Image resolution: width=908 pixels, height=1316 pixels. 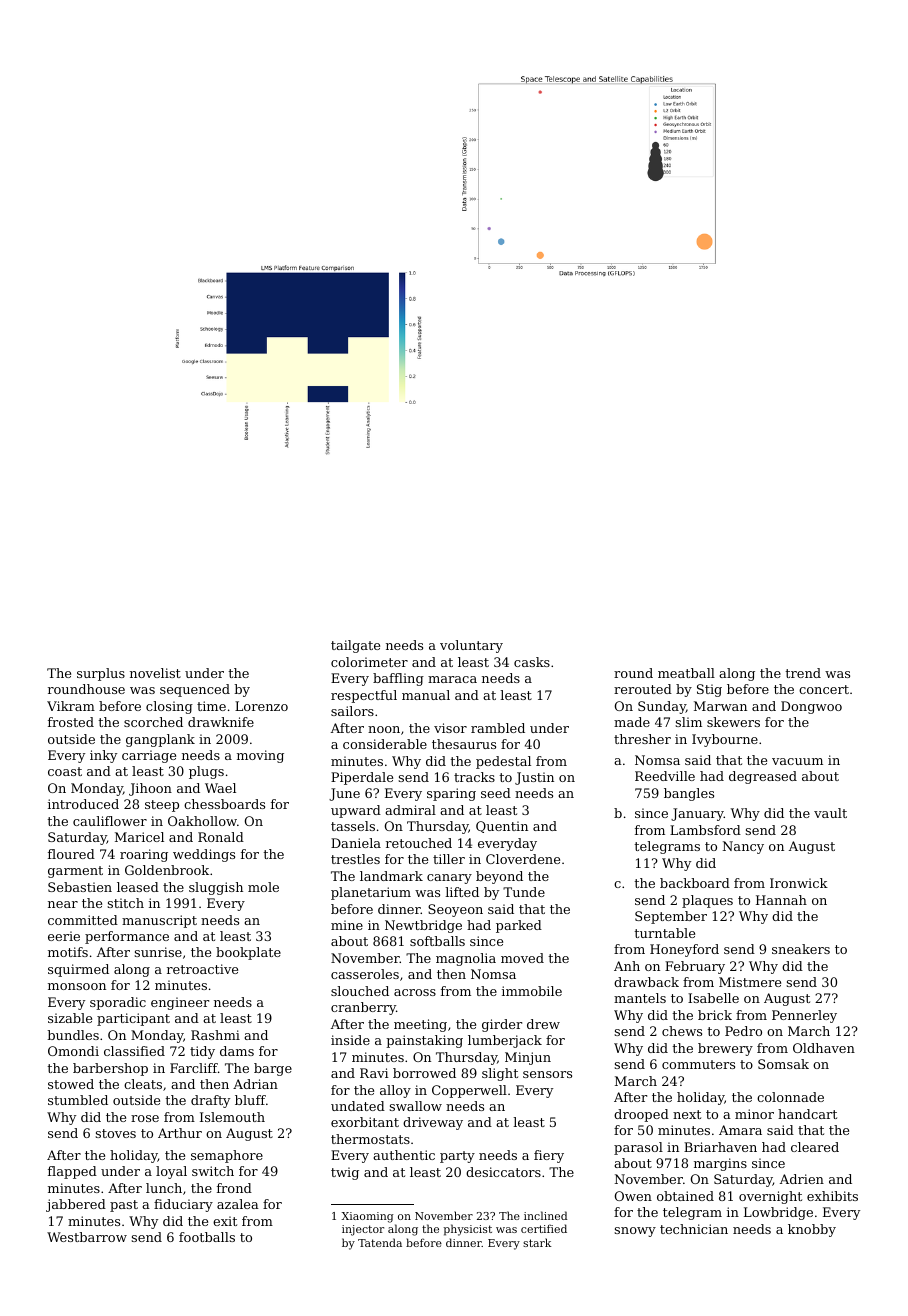 What do you see at coordinates (688, 722) in the screenshot?
I see `slim` at bounding box center [688, 722].
